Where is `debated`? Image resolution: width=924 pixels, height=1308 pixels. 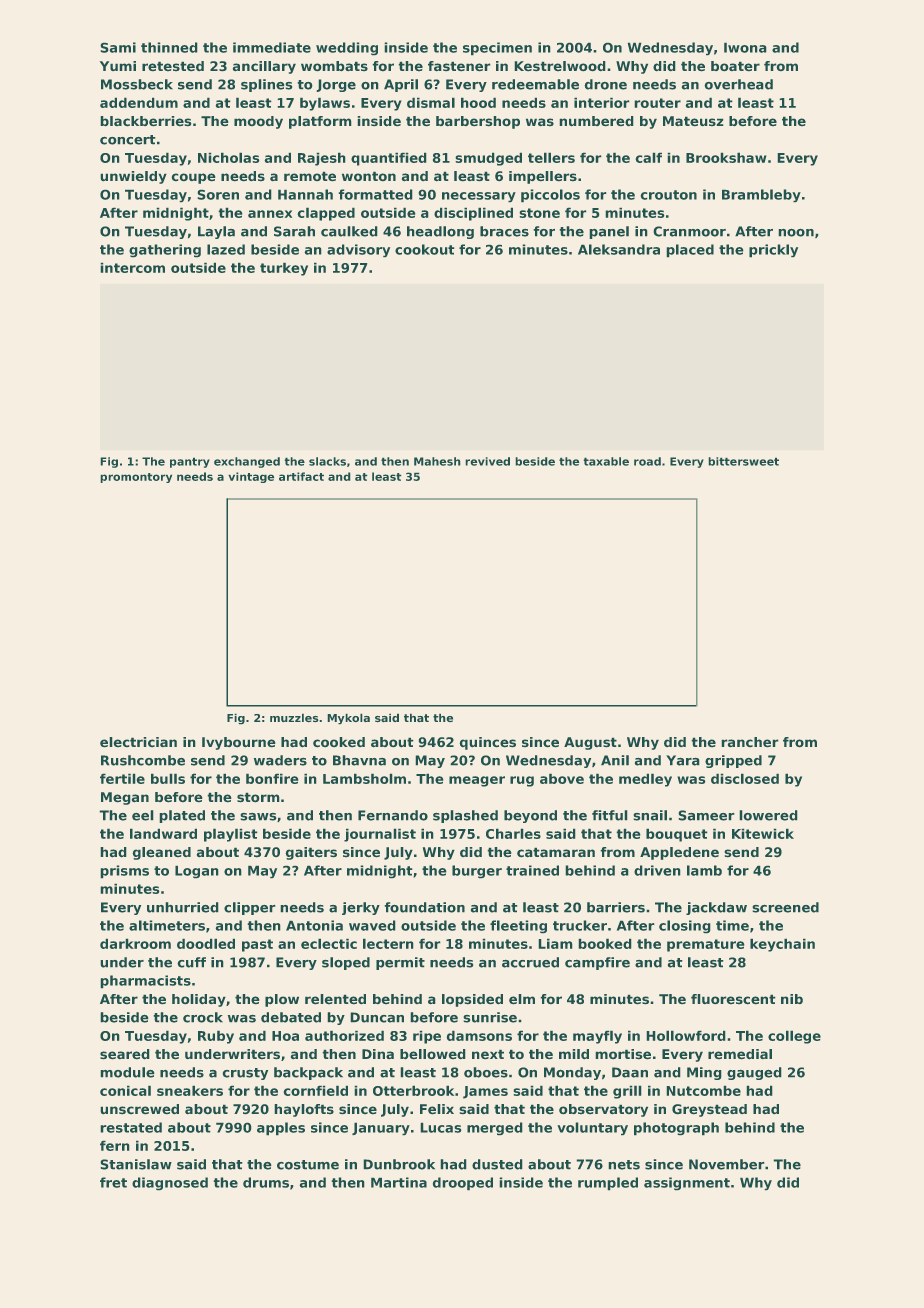 debated is located at coordinates (291, 1017).
